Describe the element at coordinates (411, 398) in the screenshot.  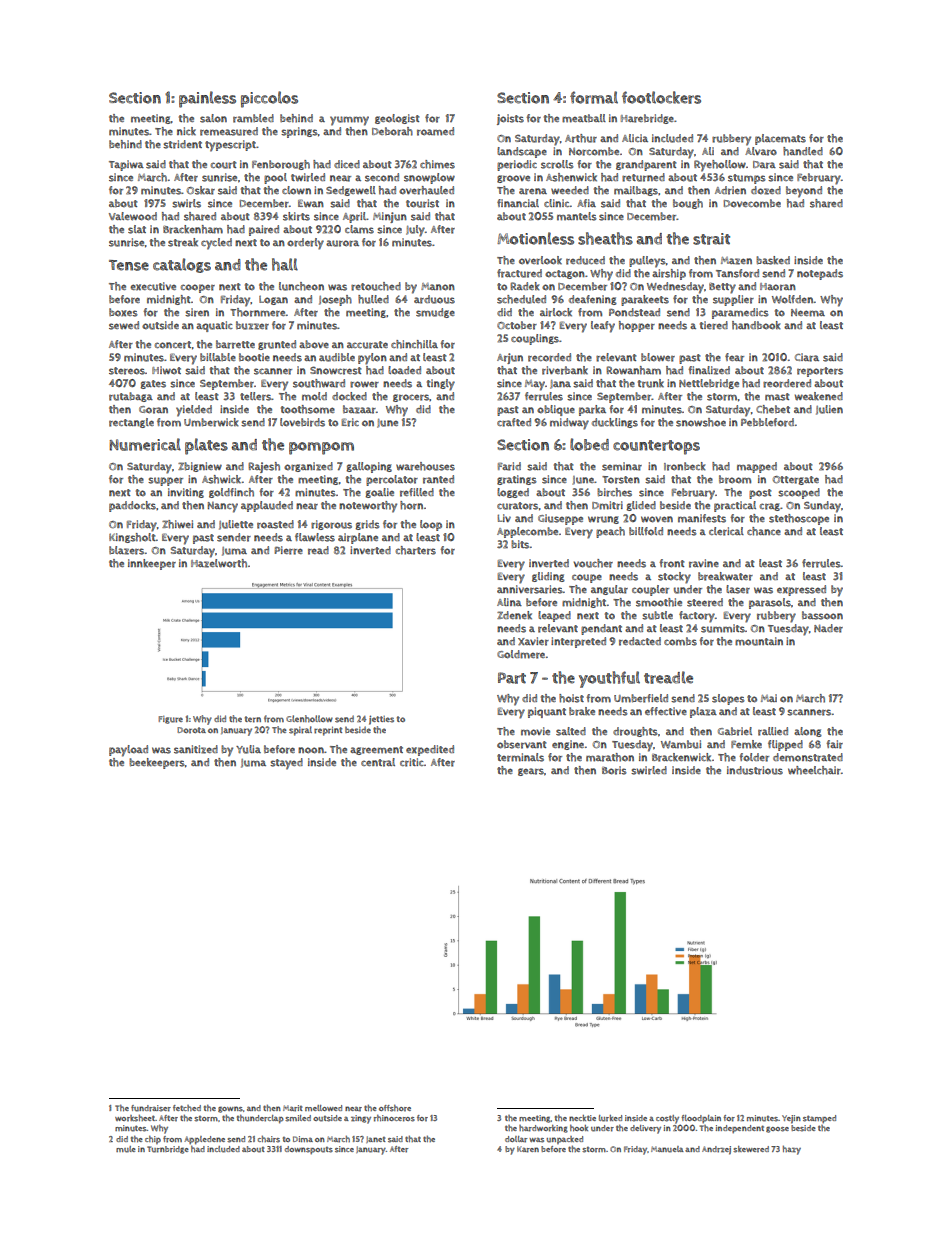
I see `grocers` at that location.
